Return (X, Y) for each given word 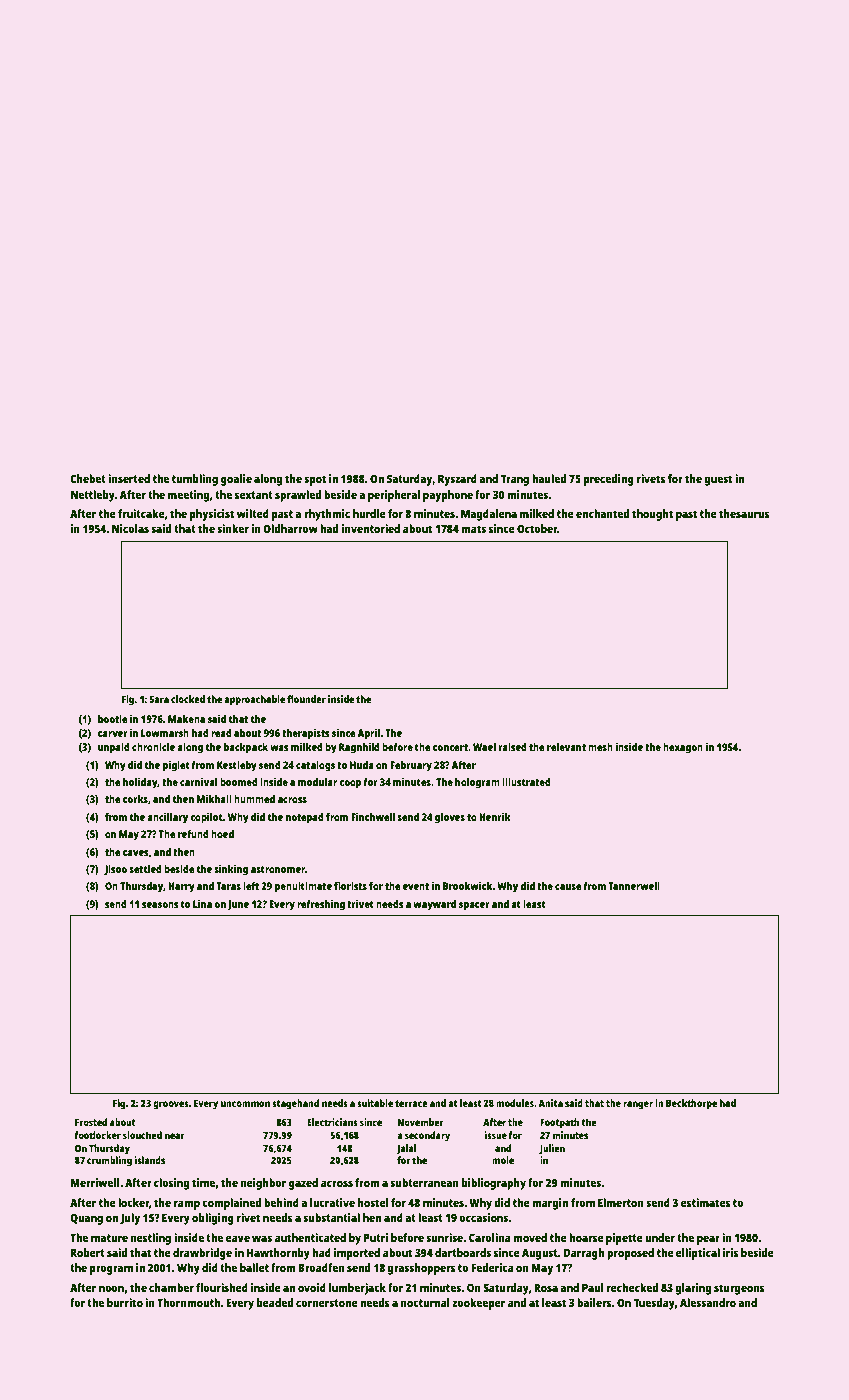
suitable (375, 1103)
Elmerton (621, 1202)
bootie (112, 719)
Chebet (88, 478)
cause (568, 887)
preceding (609, 480)
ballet (254, 1267)
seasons (160, 905)
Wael (484, 747)
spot (315, 480)
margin (550, 1204)
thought (652, 515)
